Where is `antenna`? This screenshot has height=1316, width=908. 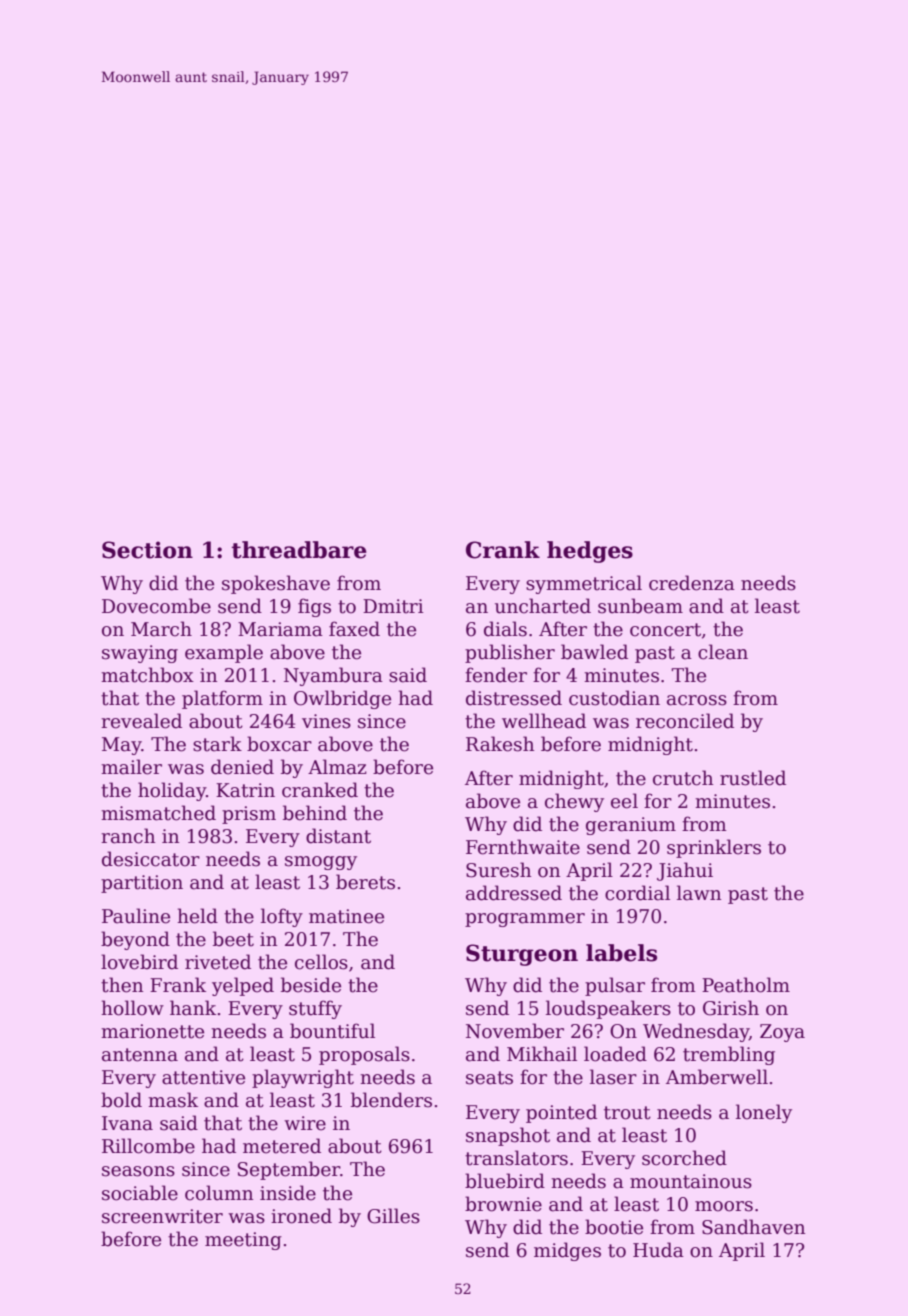 antenna is located at coordinates (140, 1055).
